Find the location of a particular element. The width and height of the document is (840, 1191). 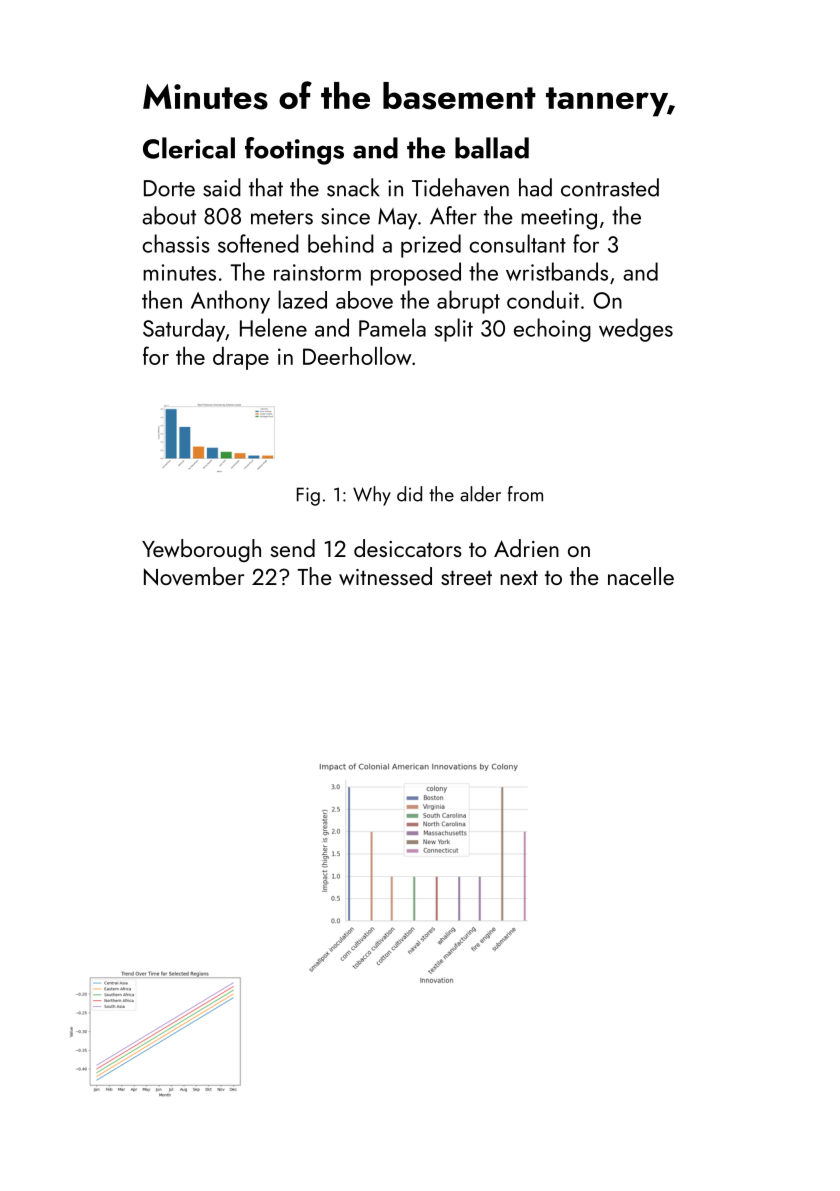

wedges is located at coordinates (636, 330).
